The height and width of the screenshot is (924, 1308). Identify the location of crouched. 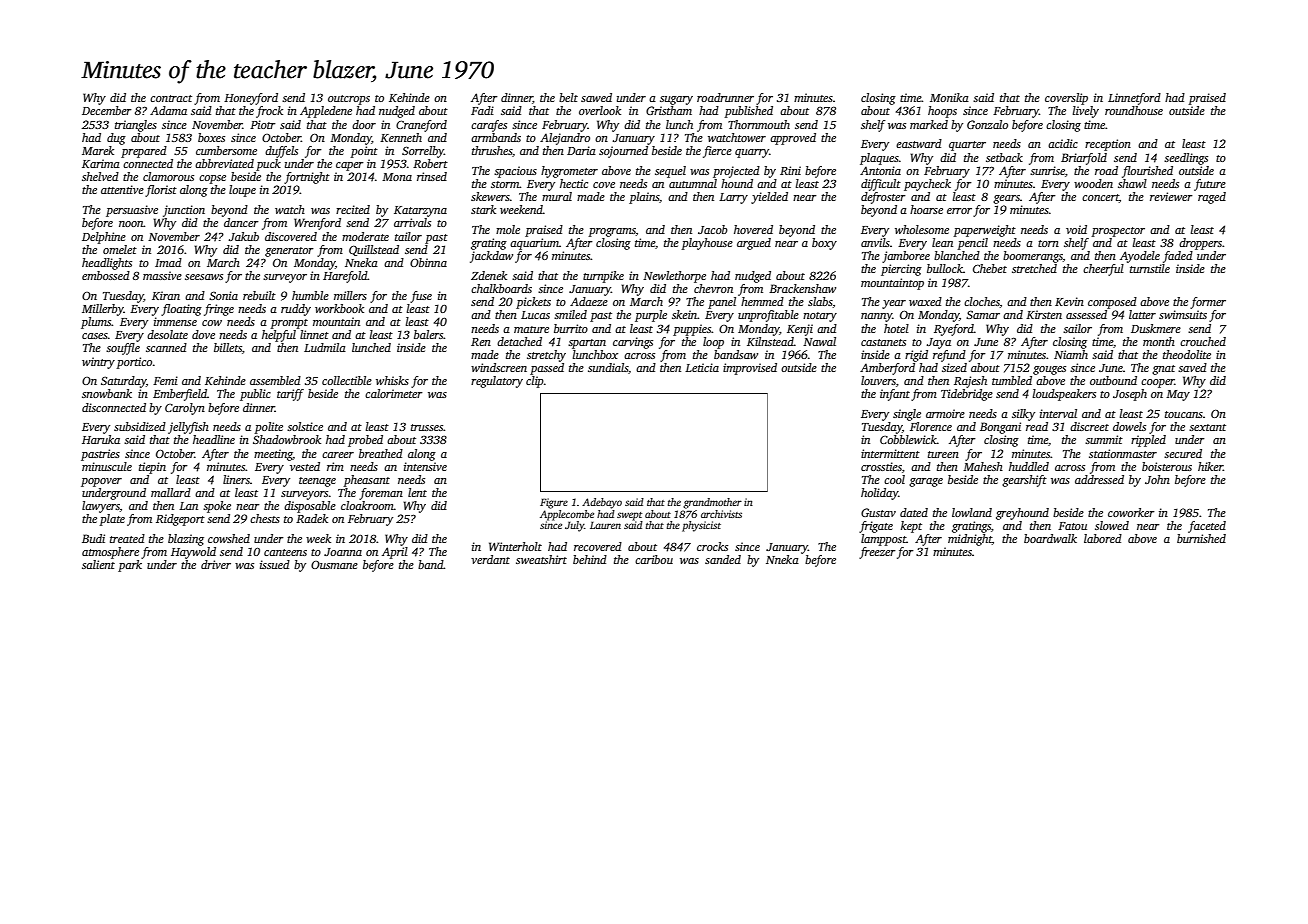
(1203, 341).
